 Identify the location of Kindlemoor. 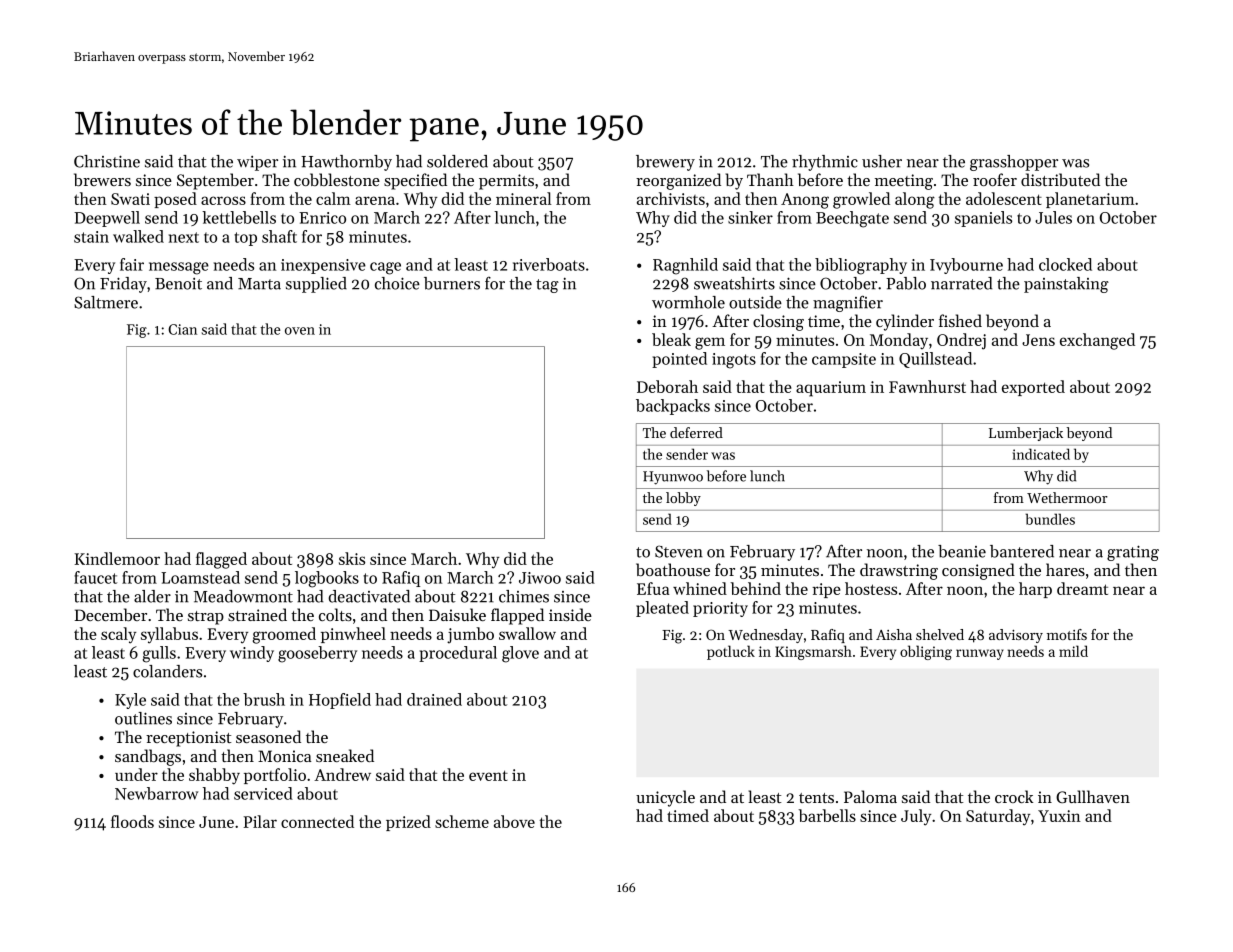
(117, 558).
